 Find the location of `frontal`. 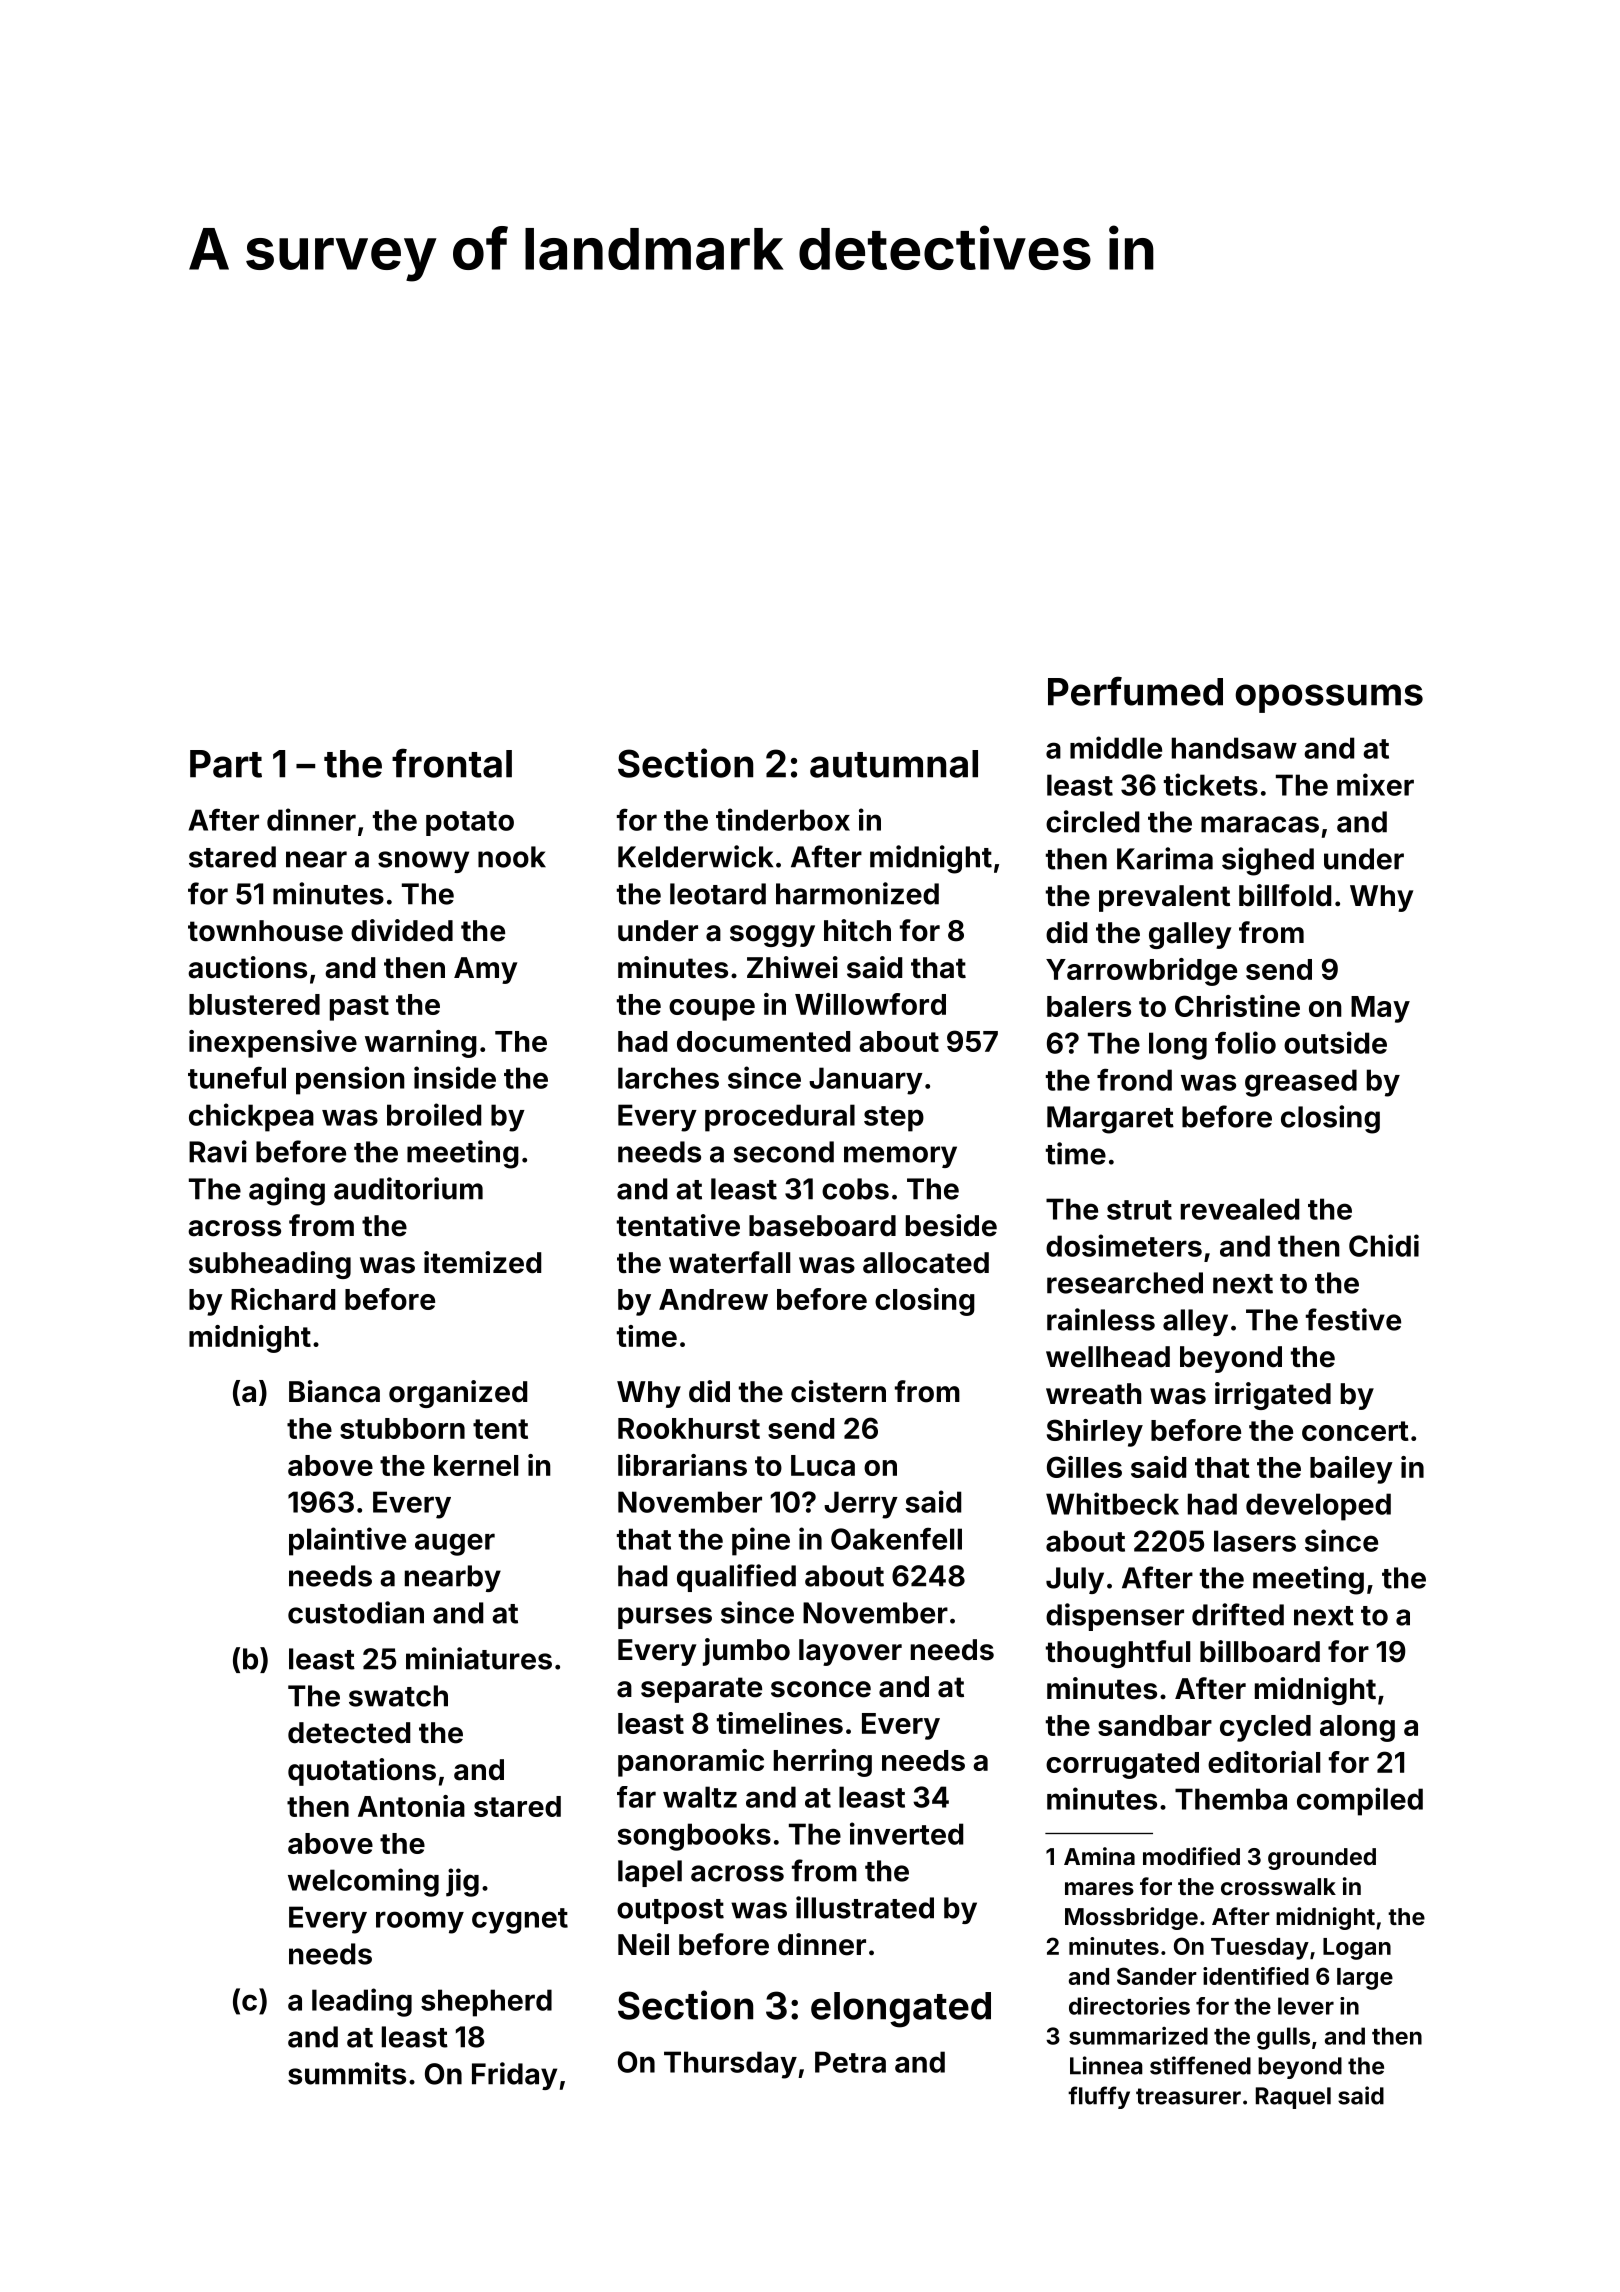

frontal is located at coordinates (452, 763).
